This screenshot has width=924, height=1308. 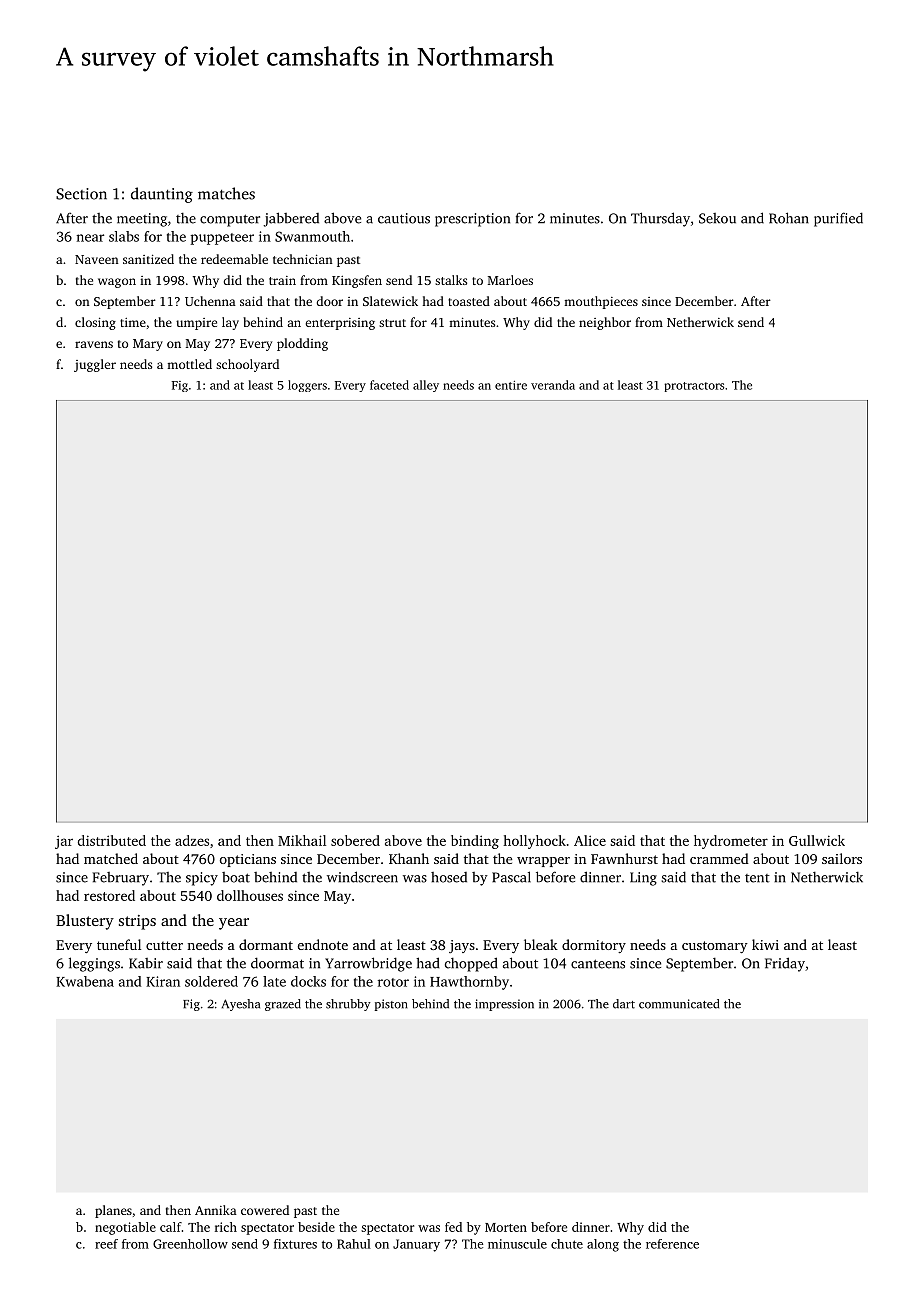 I want to click on protractors, so click(x=694, y=387).
